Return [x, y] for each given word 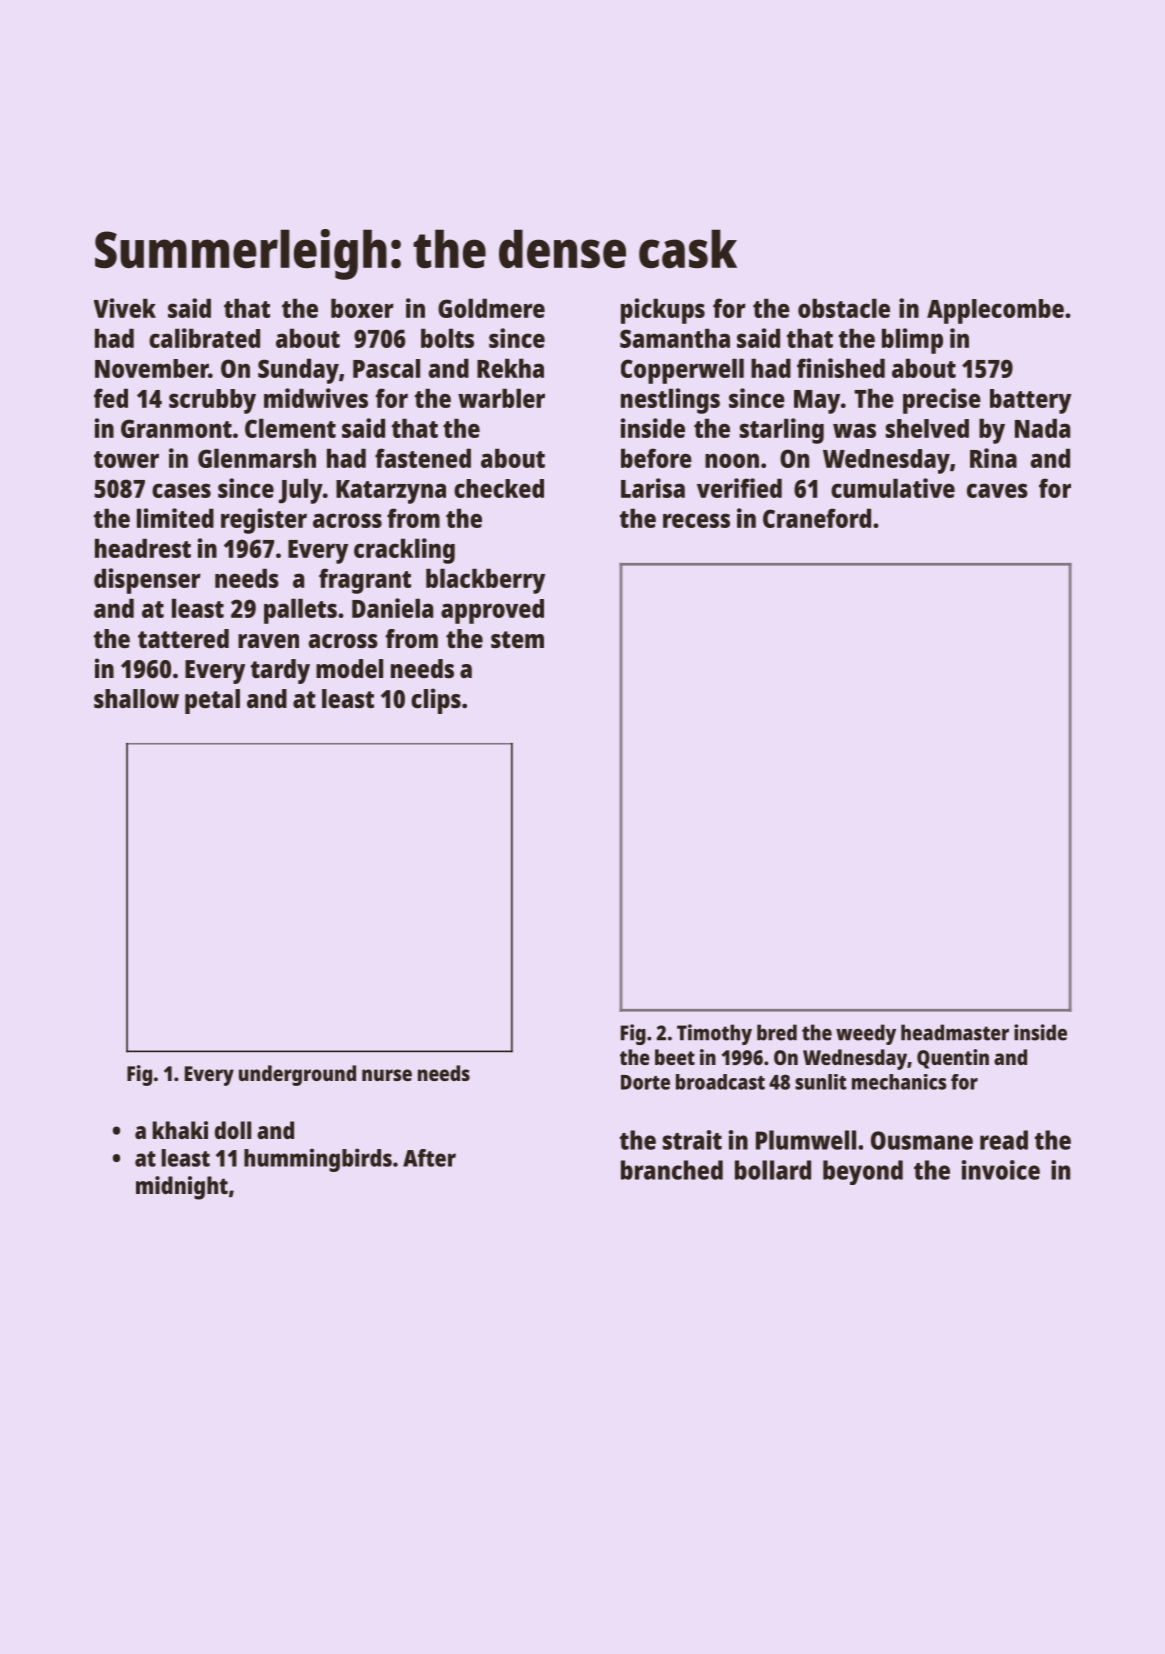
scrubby [212, 401]
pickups [663, 311]
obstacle [844, 308]
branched [672, 1170]
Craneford [817, 518]
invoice [1001, 1170]
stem [517, 639]
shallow [136, 698]
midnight [182, 1188]
